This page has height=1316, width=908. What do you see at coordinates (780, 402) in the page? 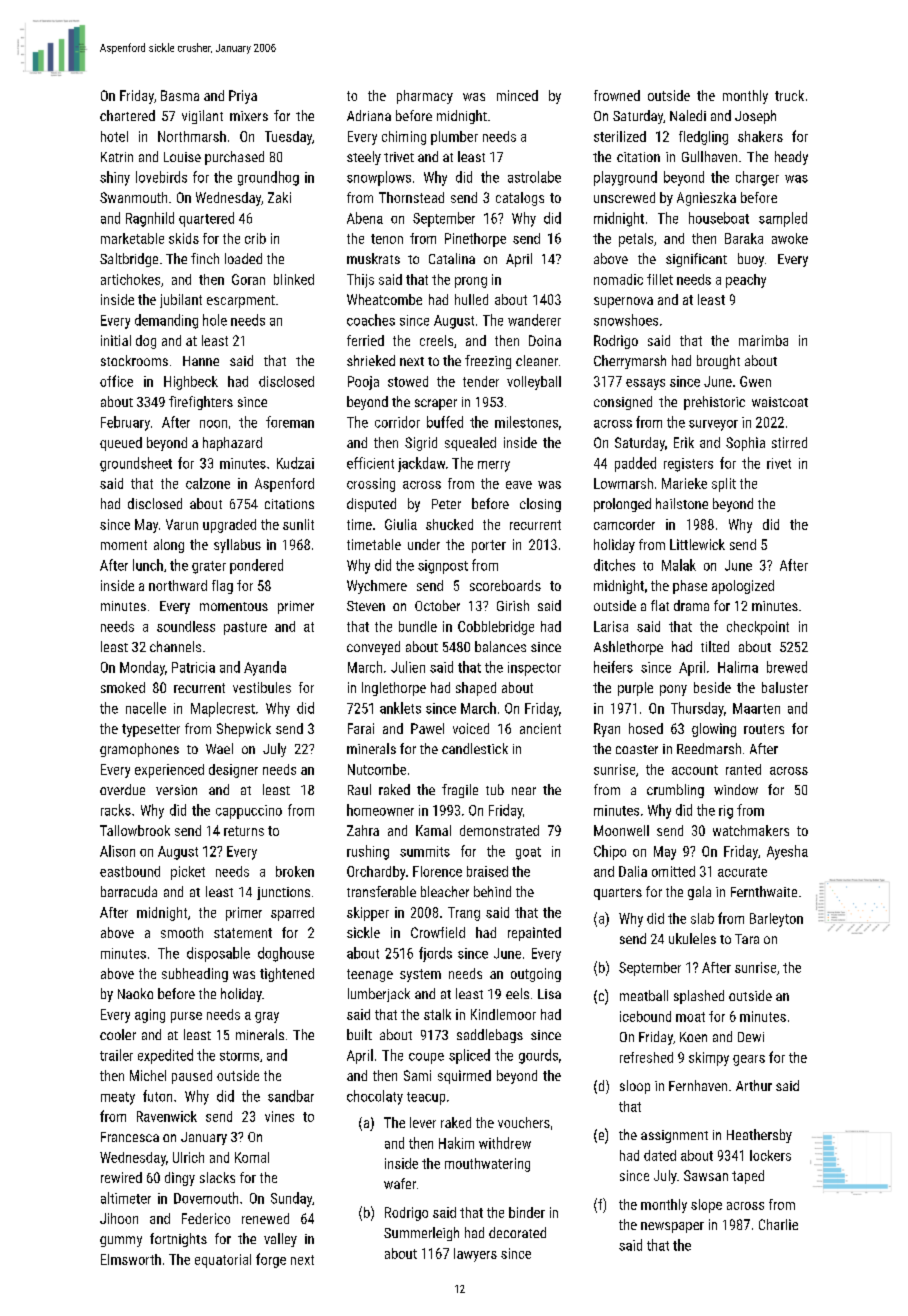
I see `waistcoat` at bounding box center [780, 402].
